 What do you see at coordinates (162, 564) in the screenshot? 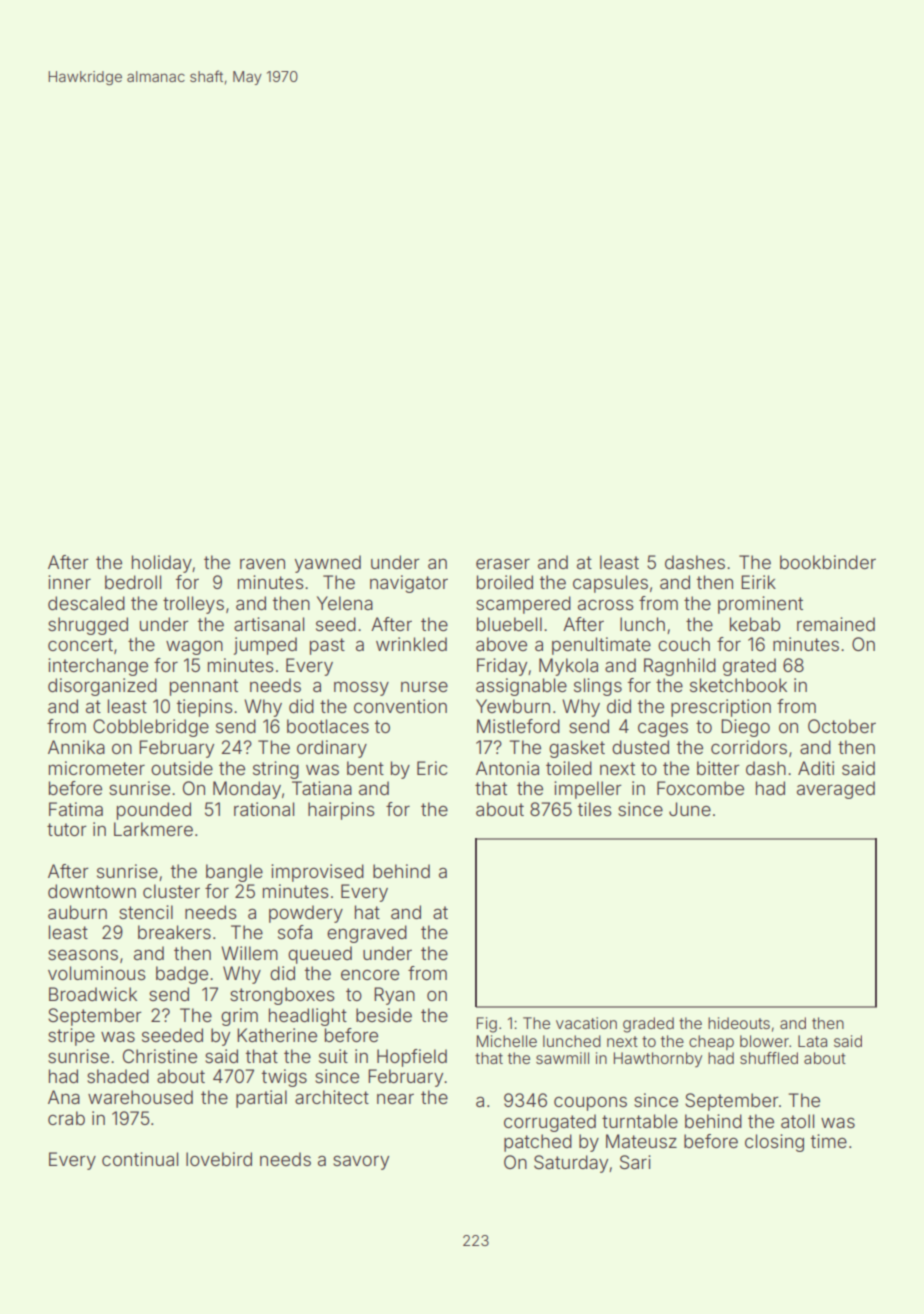
I see `holiday` at bounding box center [162, 564].
